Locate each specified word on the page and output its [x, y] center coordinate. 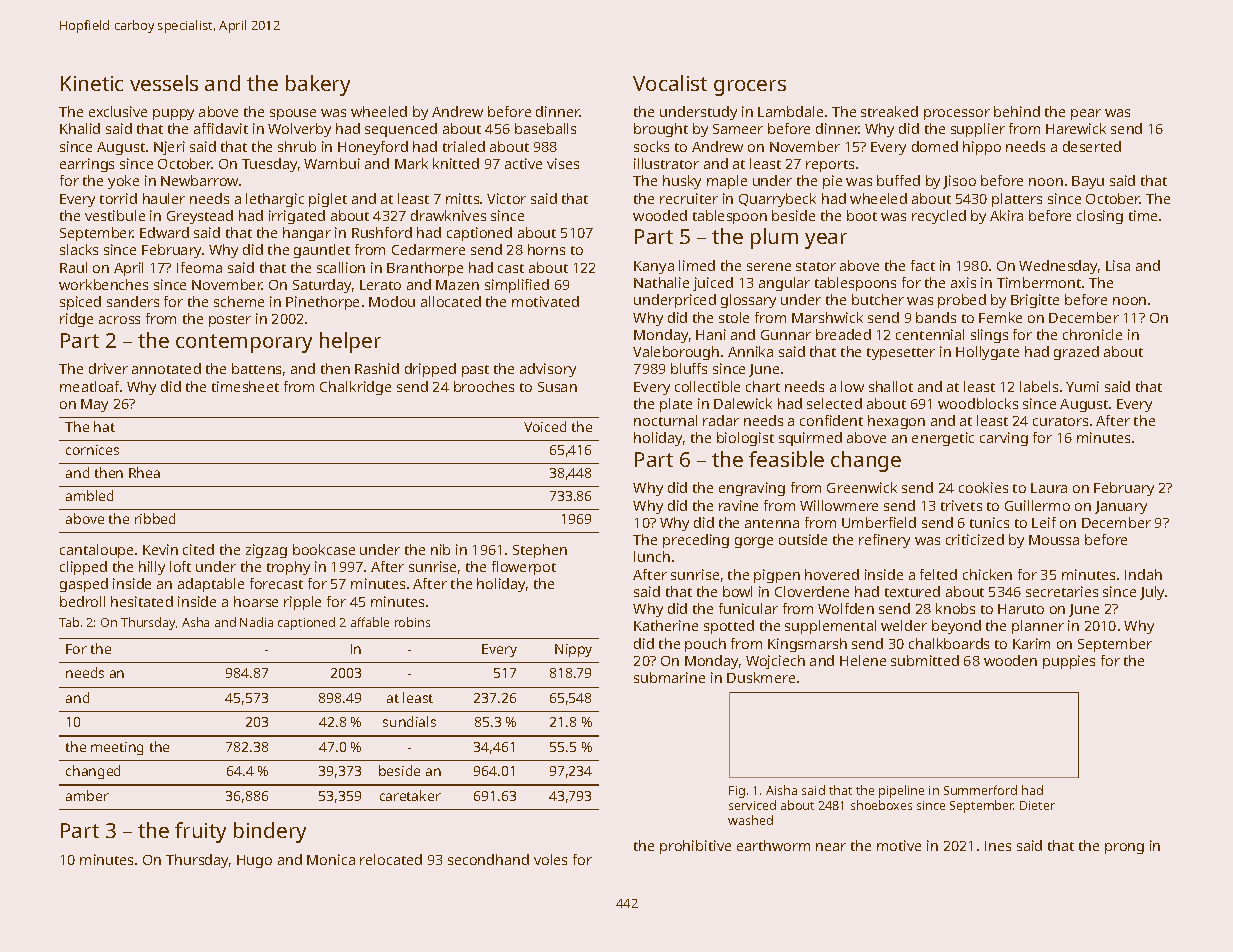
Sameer [738, 129]
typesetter [901, 354]
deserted [1092, 146]
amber [87, 795]
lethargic [275, 200]
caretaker [410, 795]
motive [899, 845]
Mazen [457, 285]
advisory [548, 370]
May [94, 405]
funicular [748, 608]
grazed [1076, 353]
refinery [884, 541]
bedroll [82, 601]
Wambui [332, 163]
